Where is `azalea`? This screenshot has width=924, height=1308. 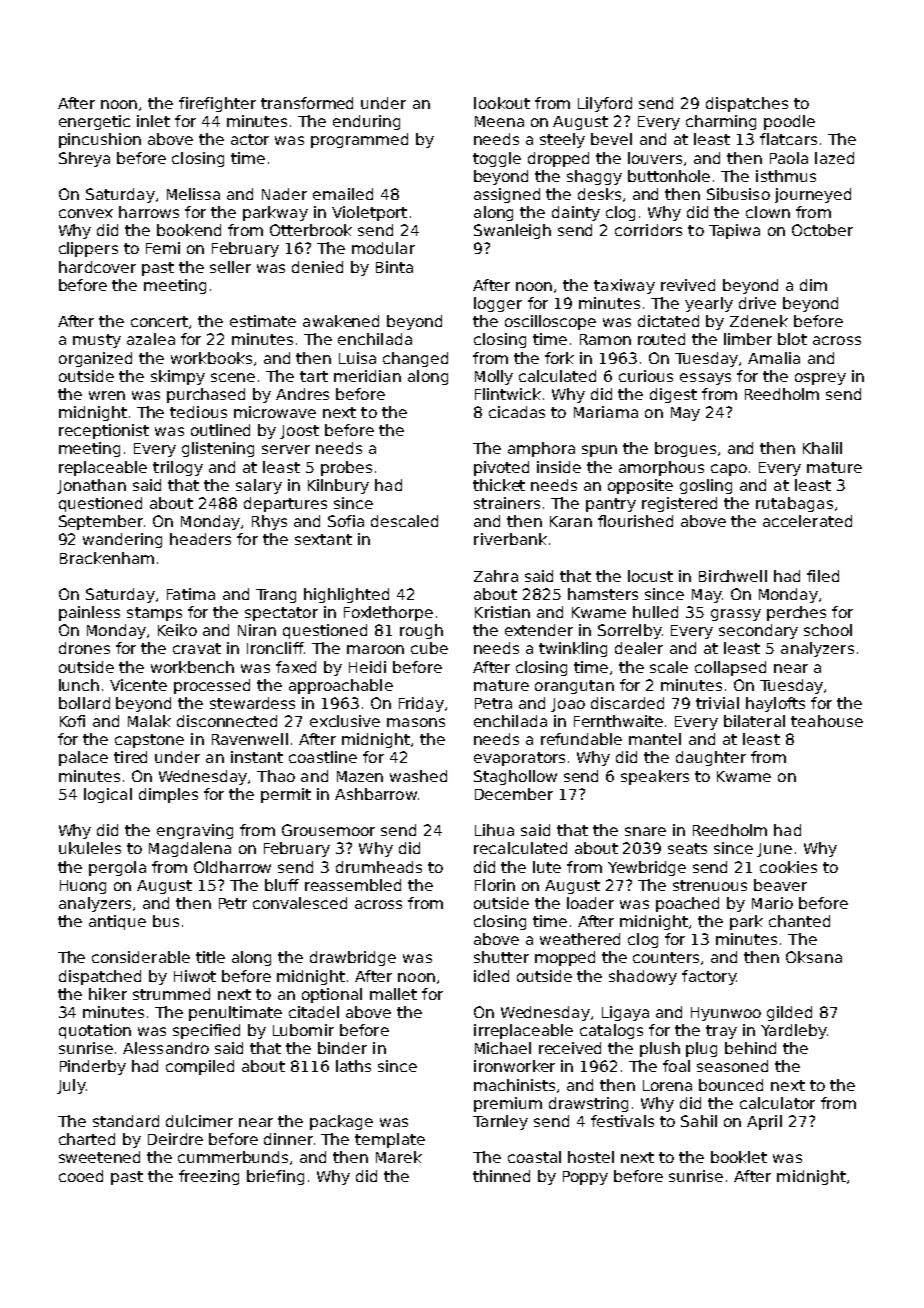
azalea is located at coordinates (151, 339).
